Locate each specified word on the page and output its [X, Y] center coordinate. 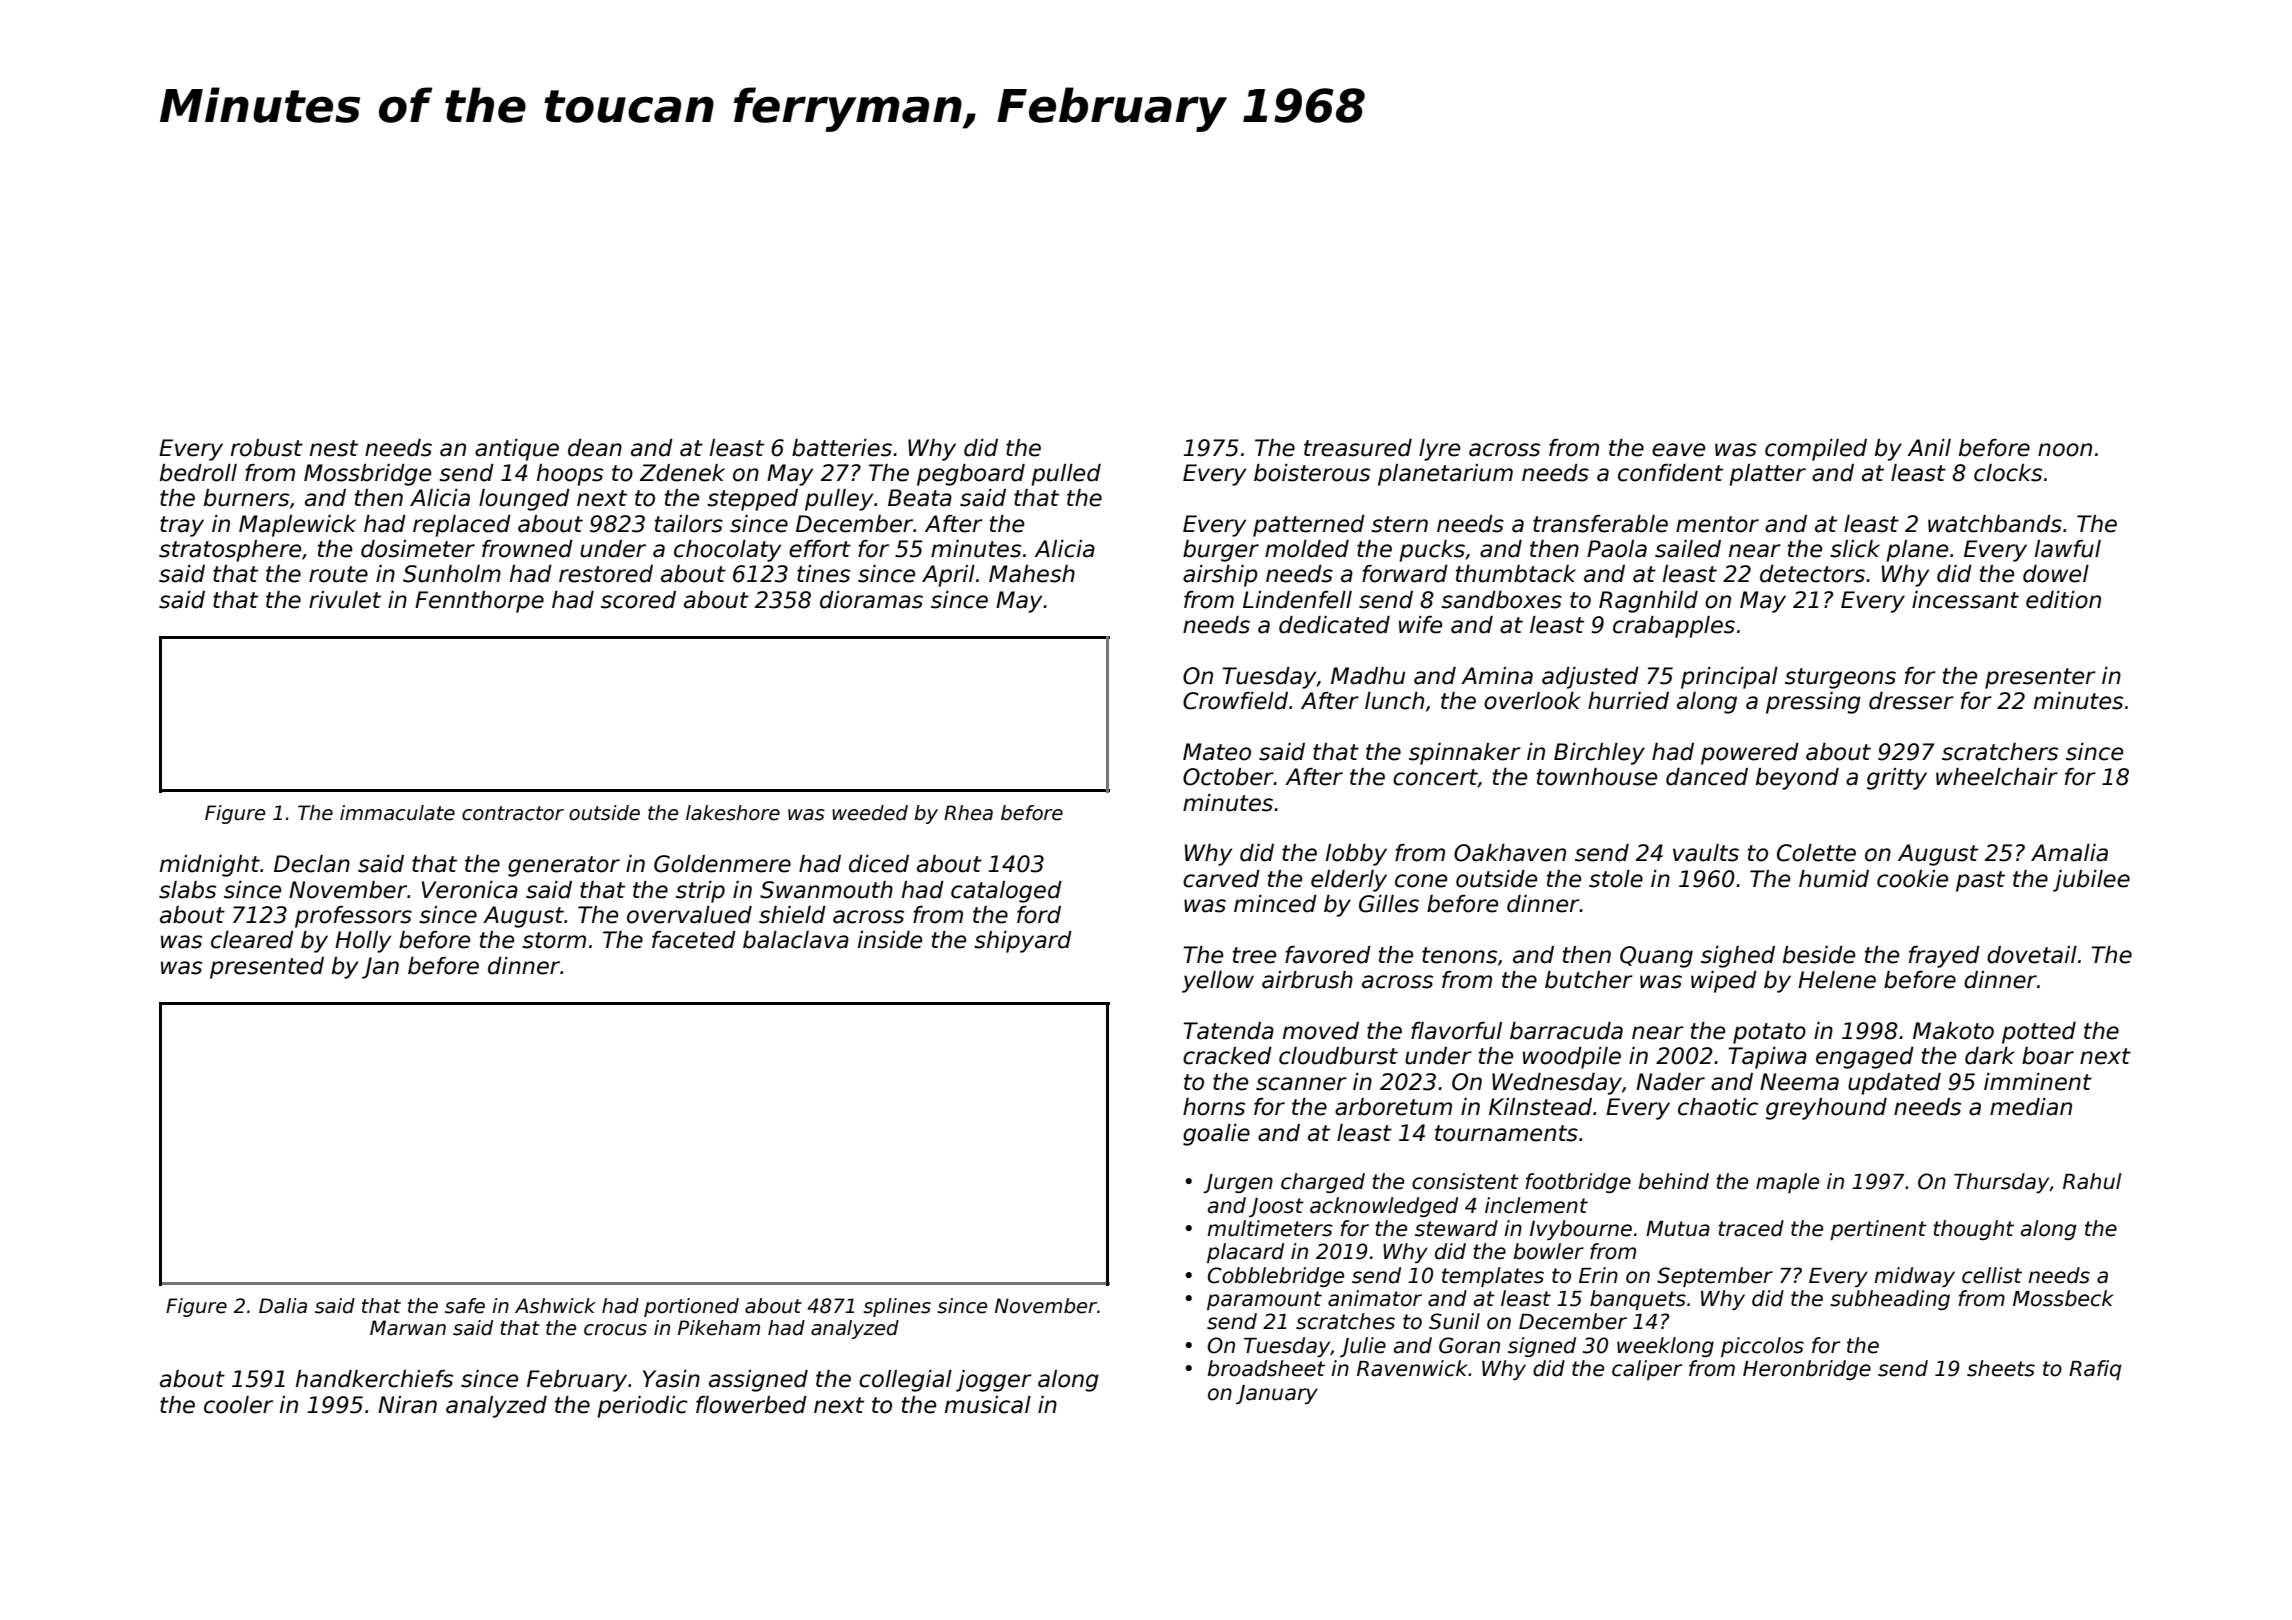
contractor [513, 813]
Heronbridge [1807, 1370]
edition [2063, 600]
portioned [691, 1307]
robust [267, 448]
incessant [1965, 600]
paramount [1264, 1300]
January [1277, 1394]
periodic [642, 1407]
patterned [1309, 526]
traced [1751, 1228]
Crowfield [1235, 701]
